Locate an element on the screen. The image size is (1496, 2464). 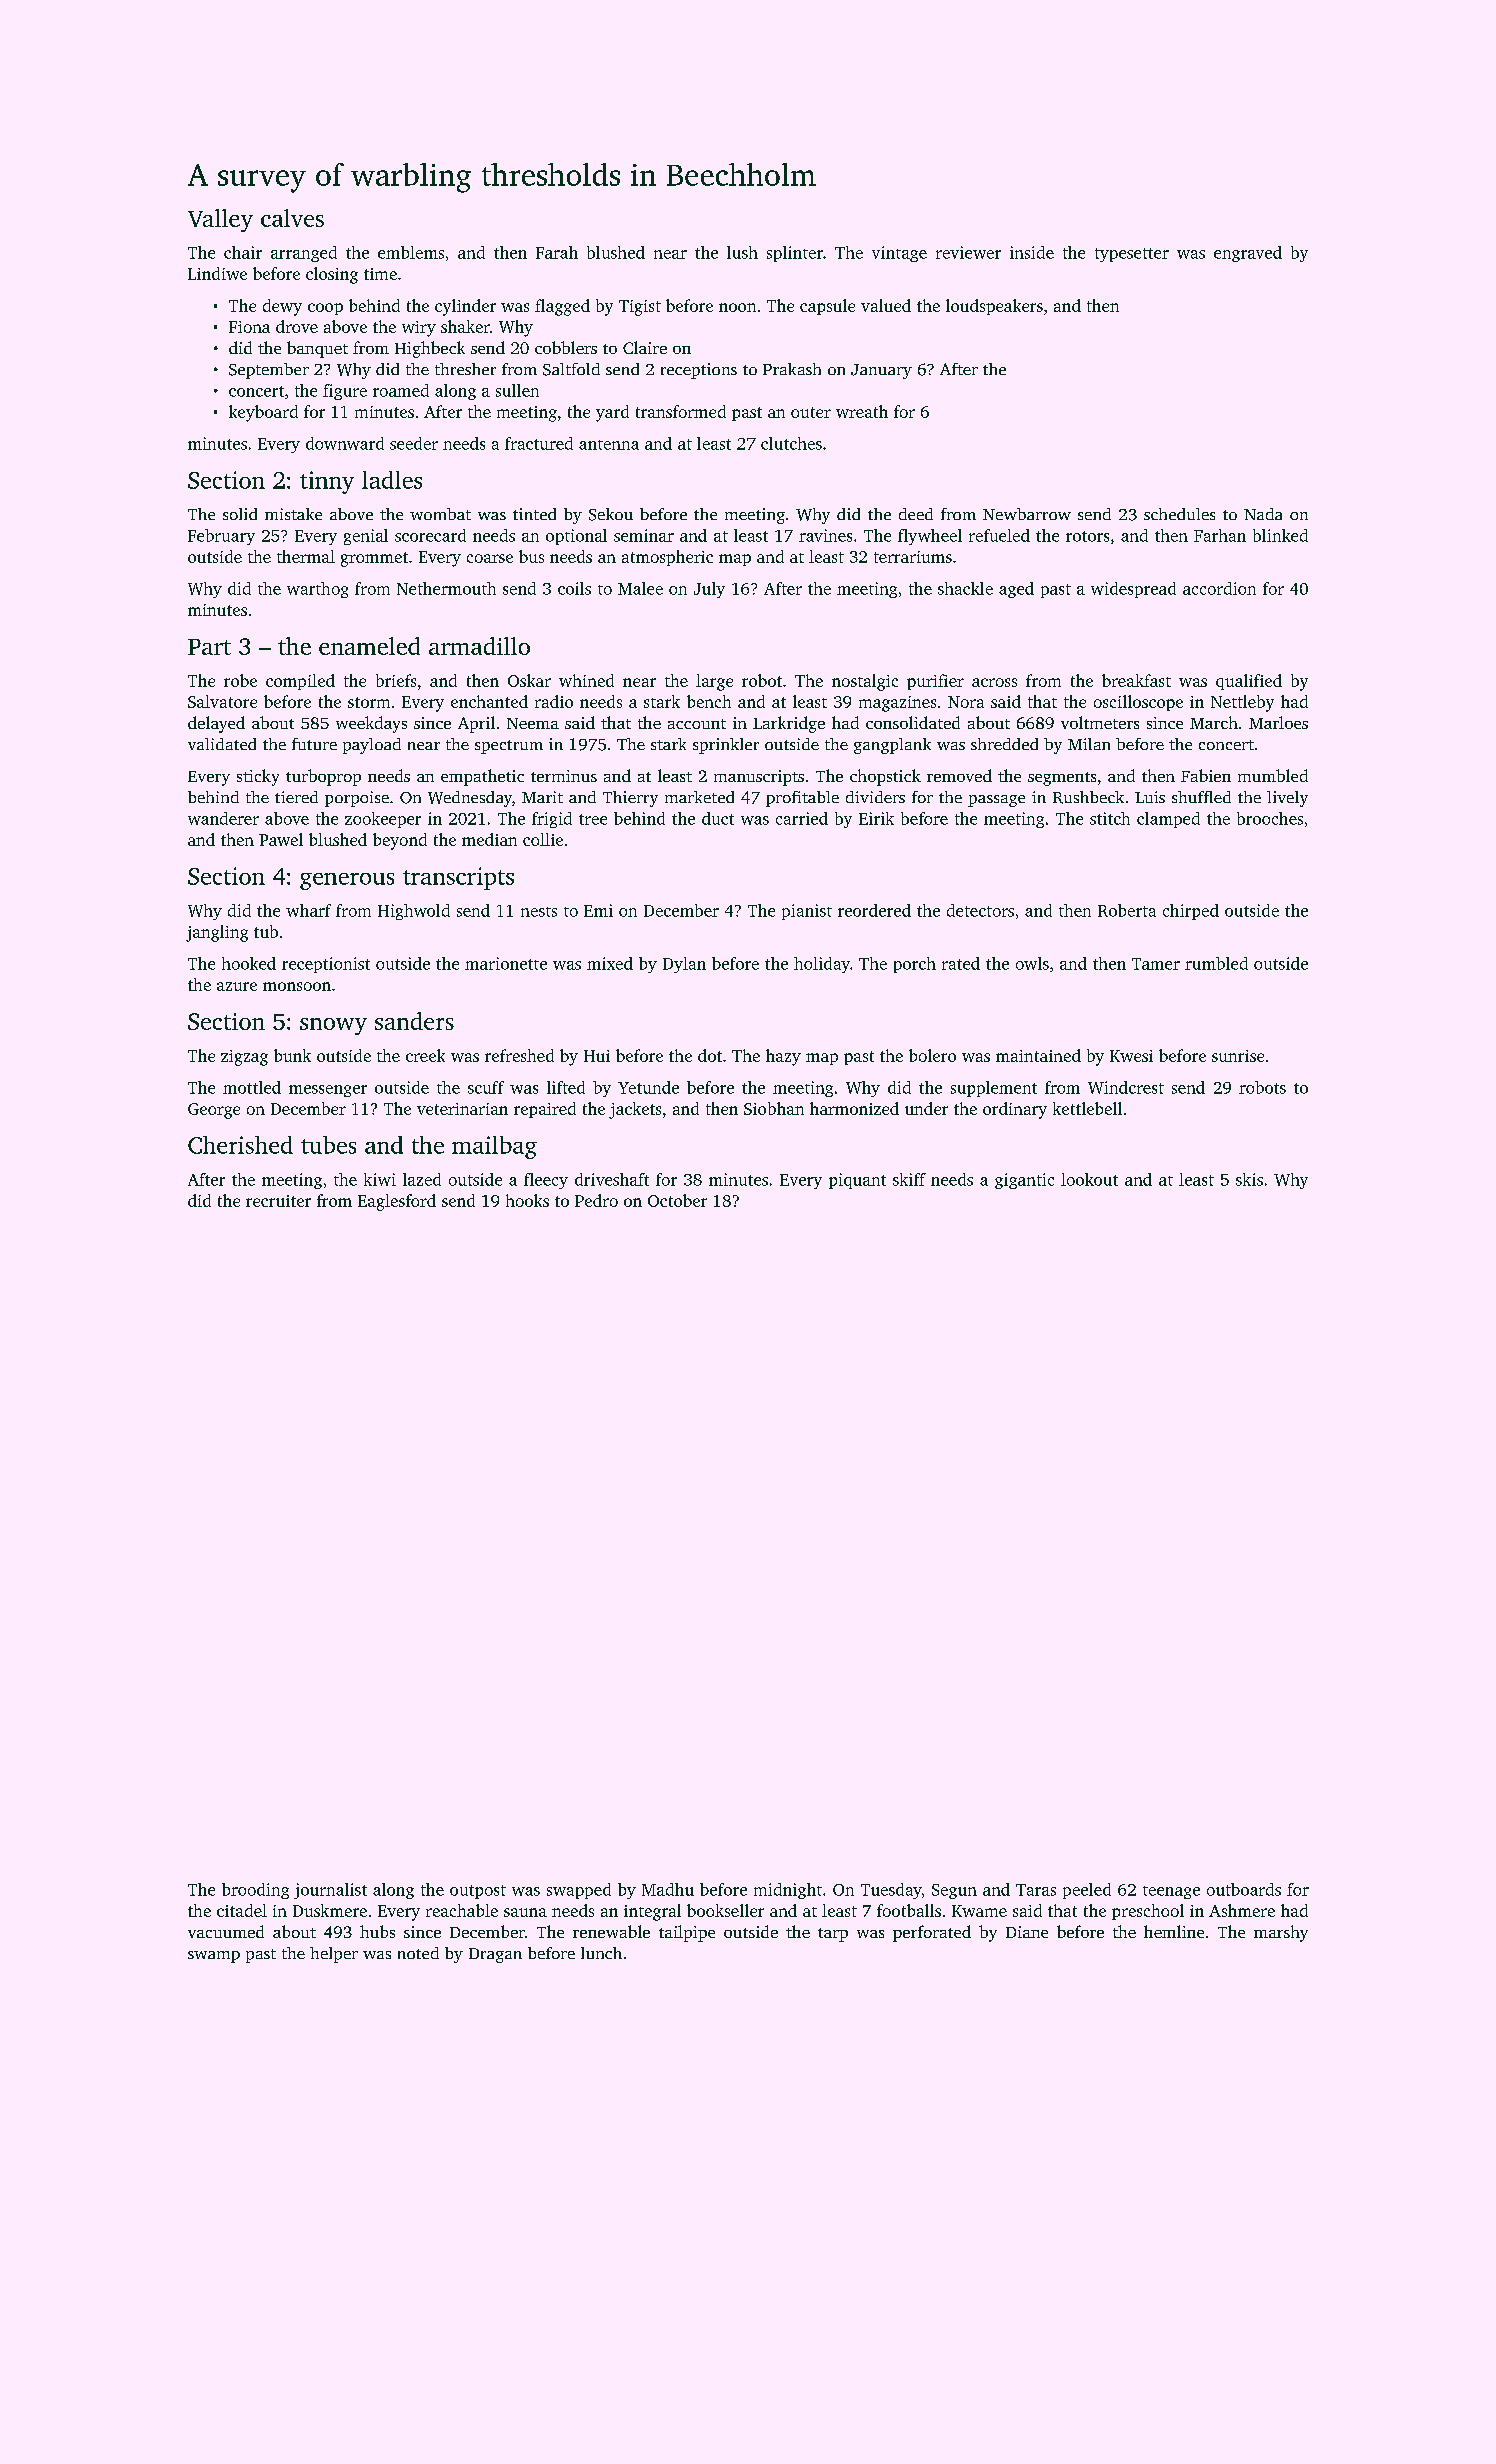
lookout is located at coordinates (1089, 1179).
